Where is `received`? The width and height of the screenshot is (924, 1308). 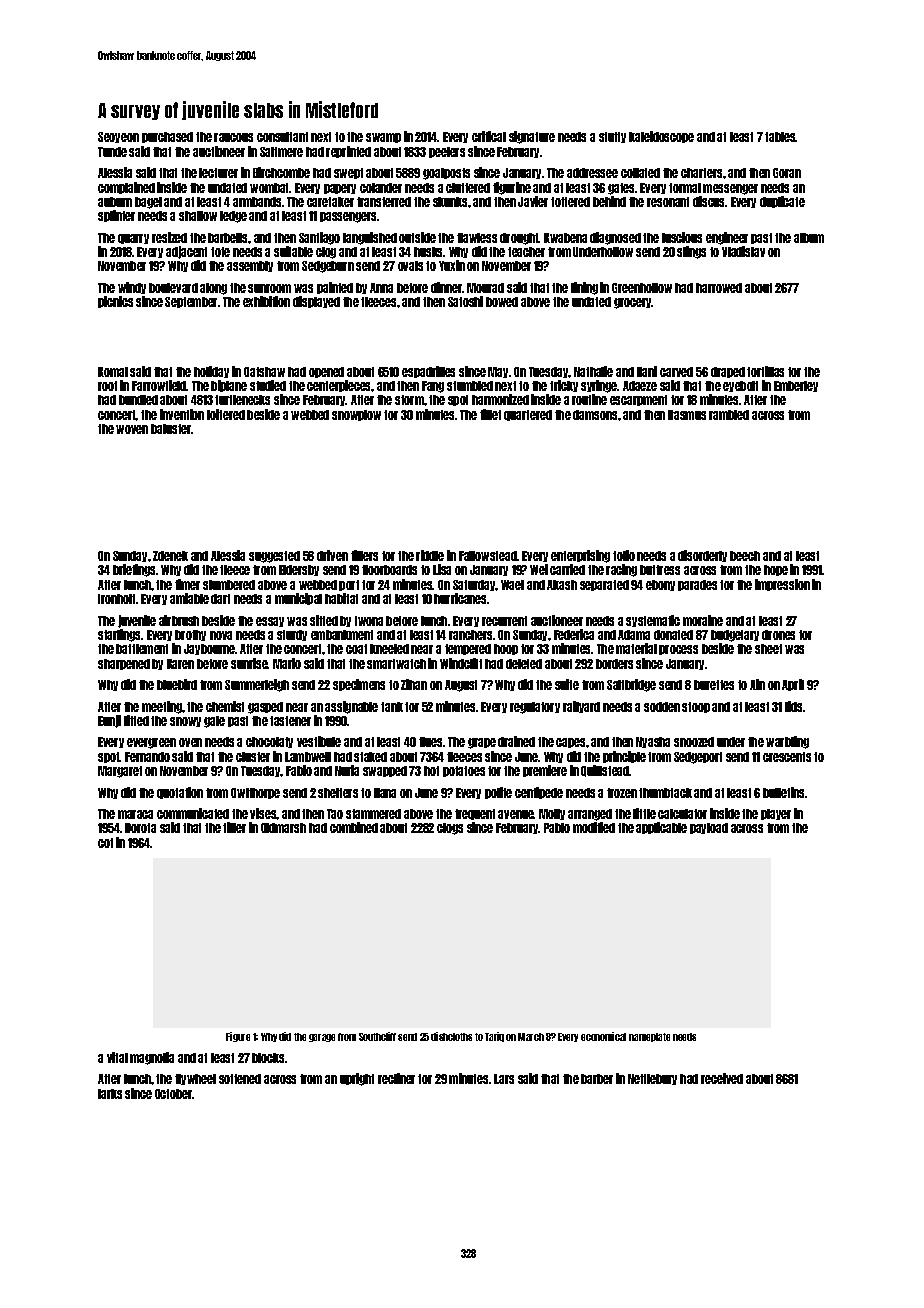 received is located at coordinates (722, 1078).
